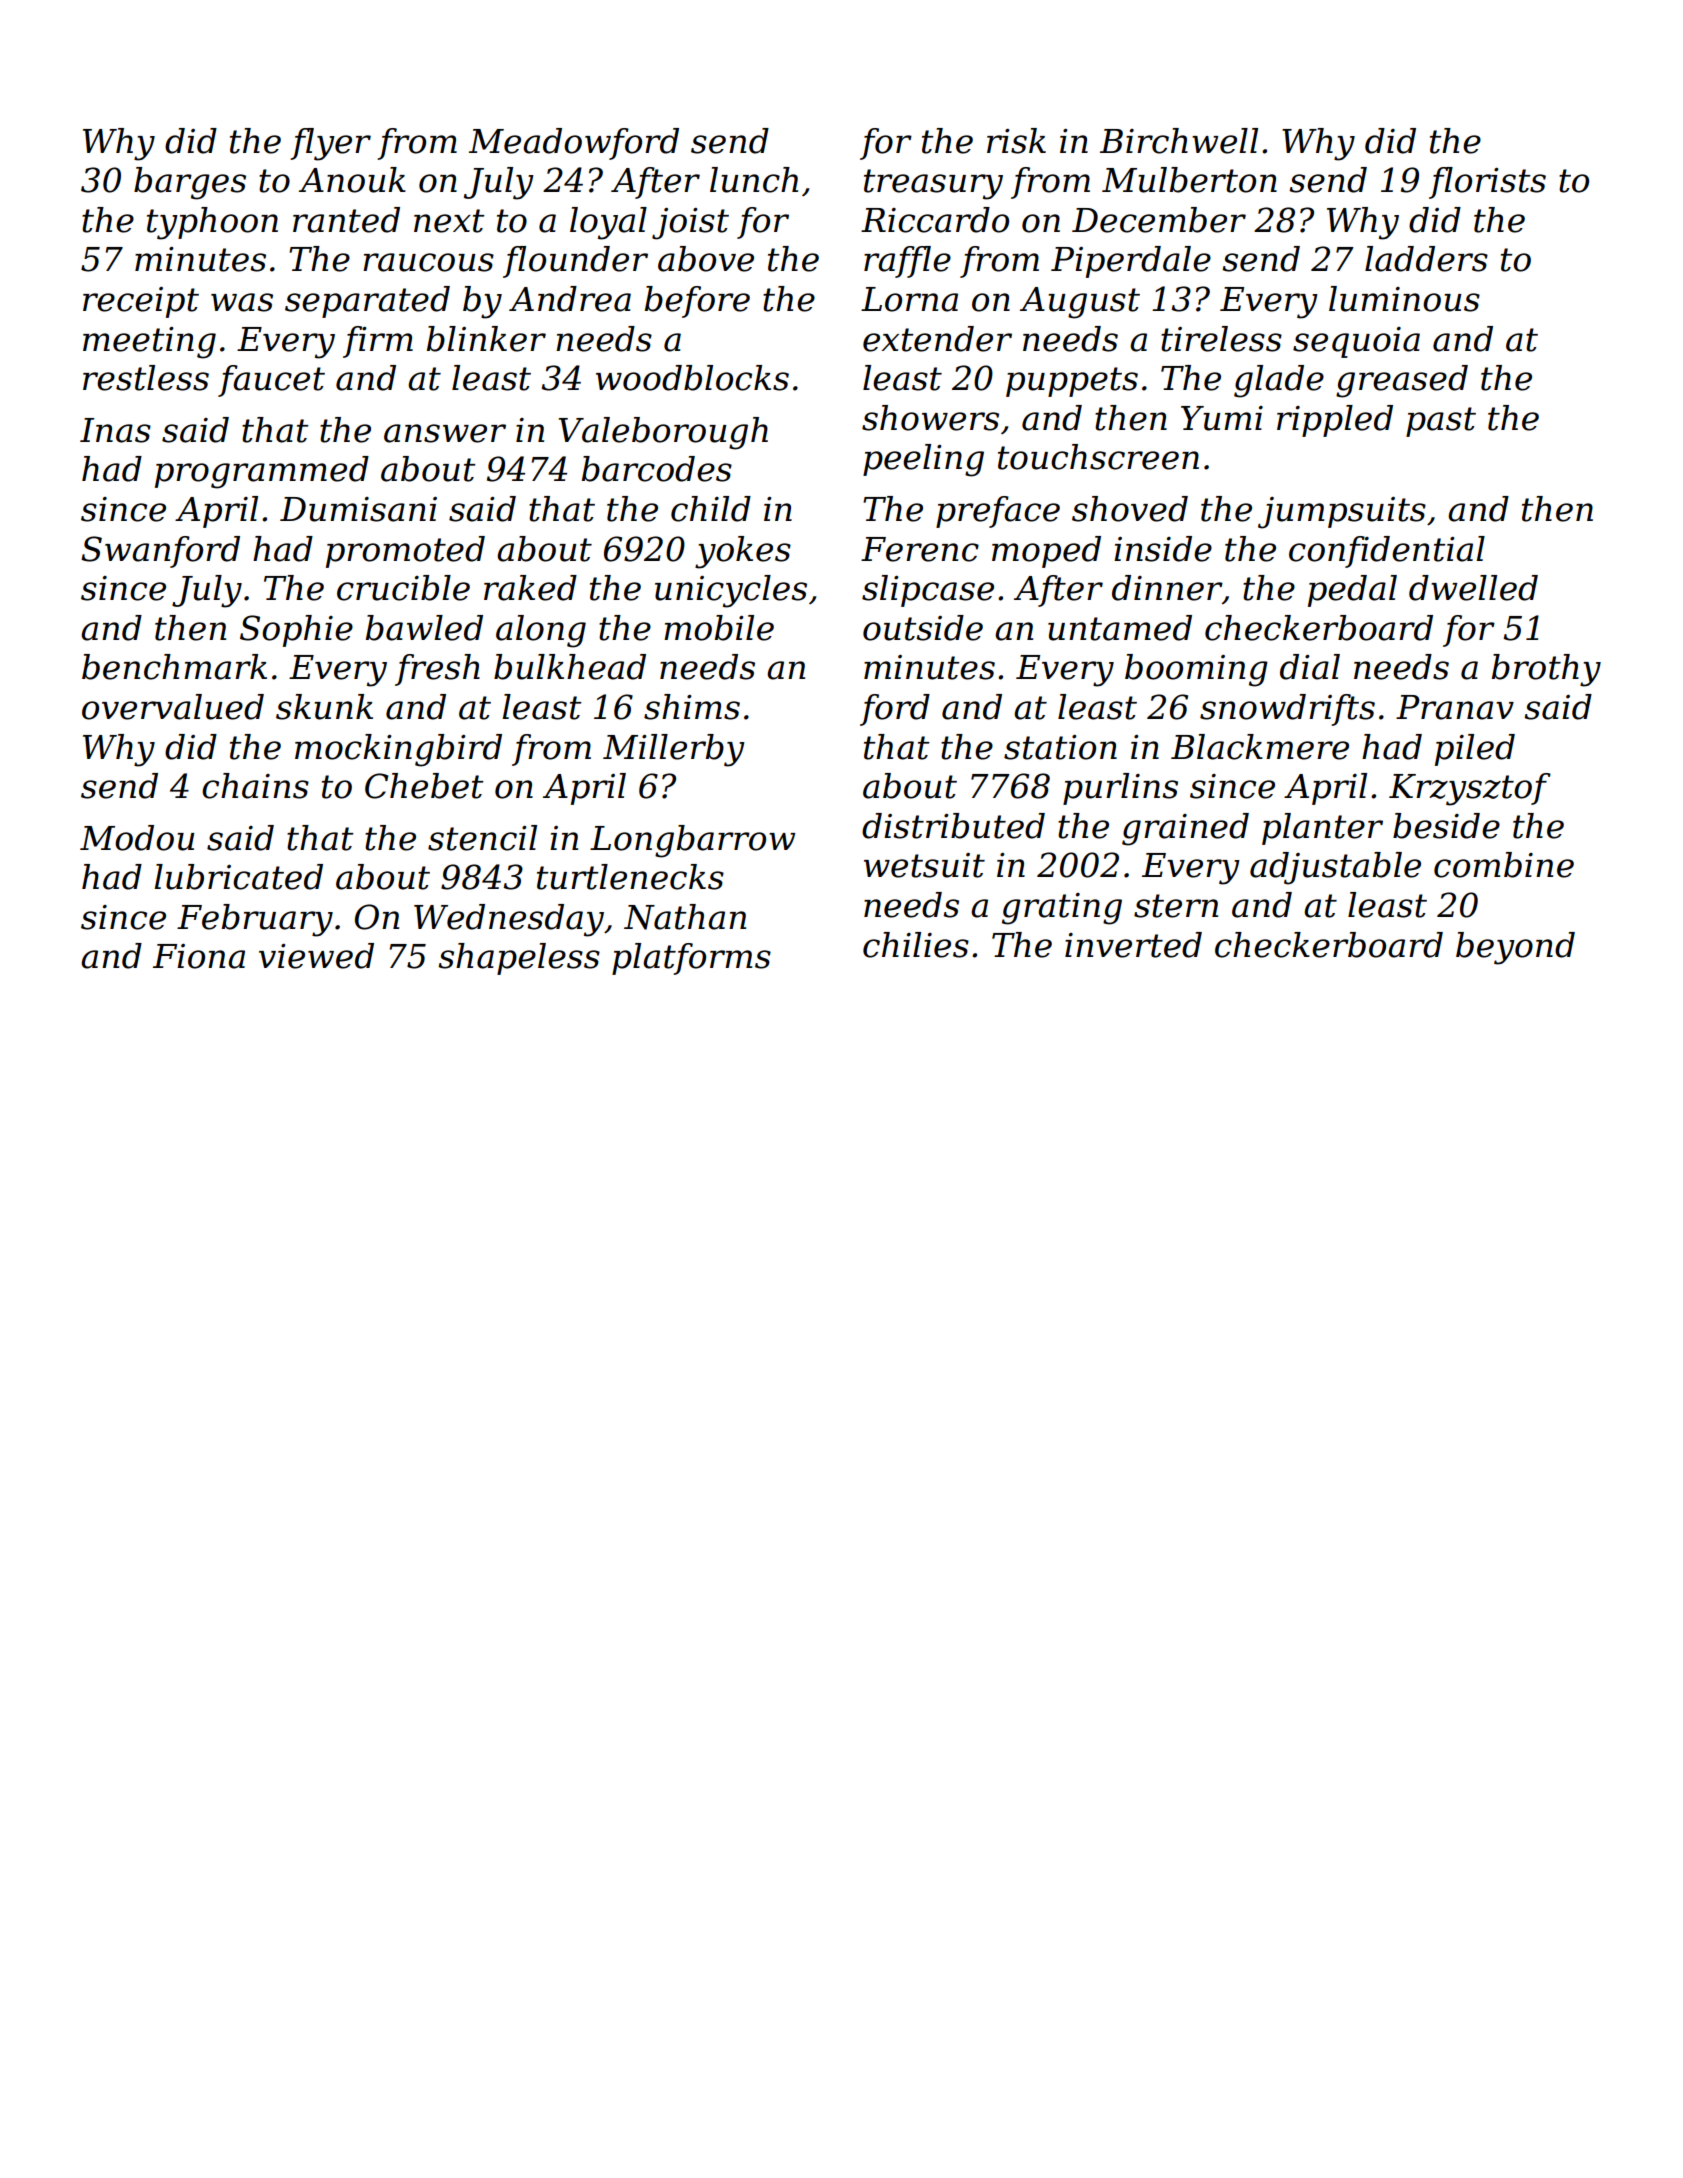 The height and width of the image is (2178, 1683). I want to click on treasury, so click(933, 184).
